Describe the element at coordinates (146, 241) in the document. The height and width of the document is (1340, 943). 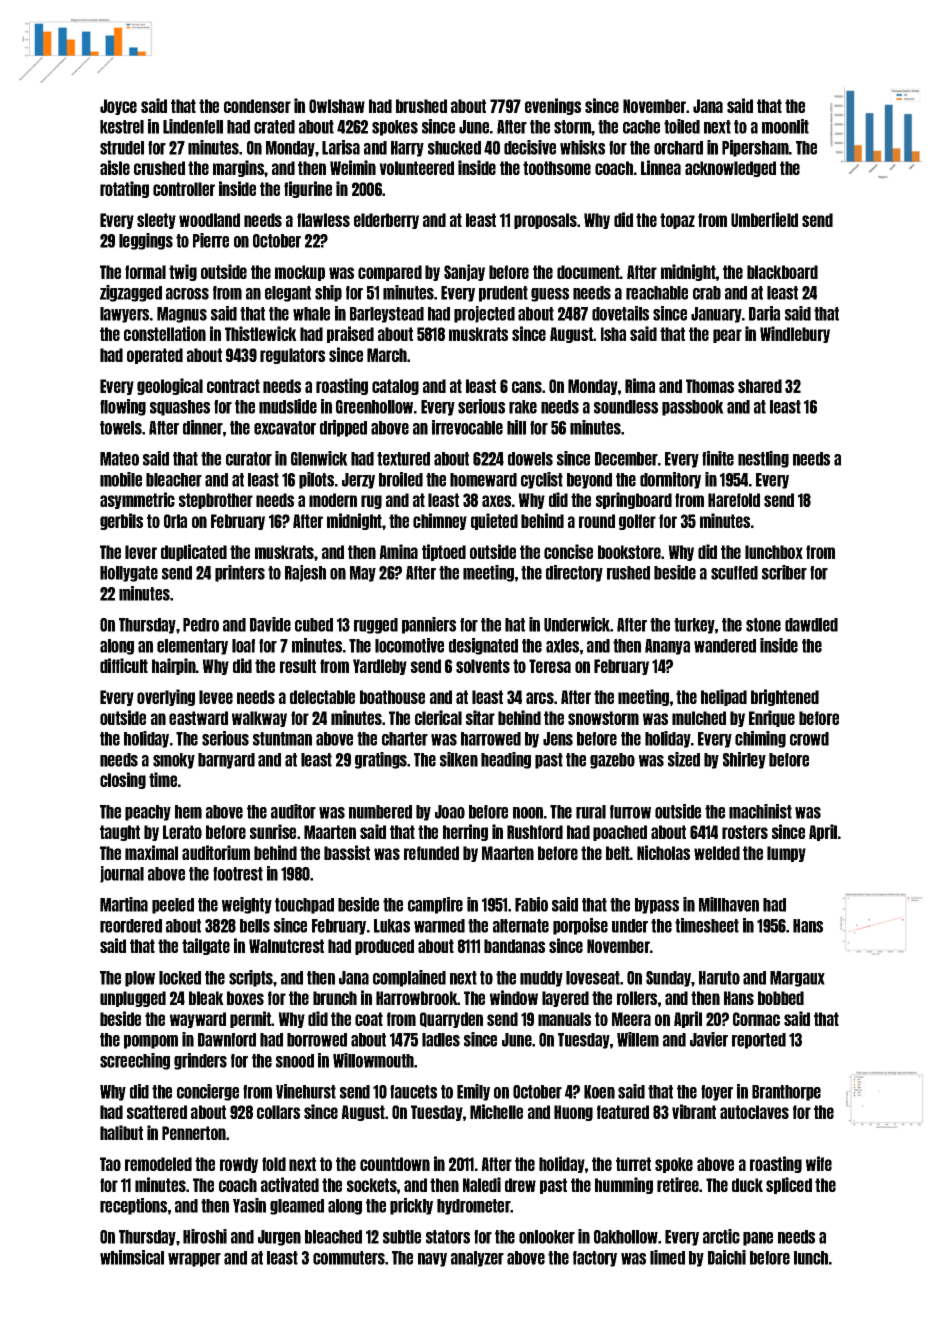
I see `leggings` at that location.
